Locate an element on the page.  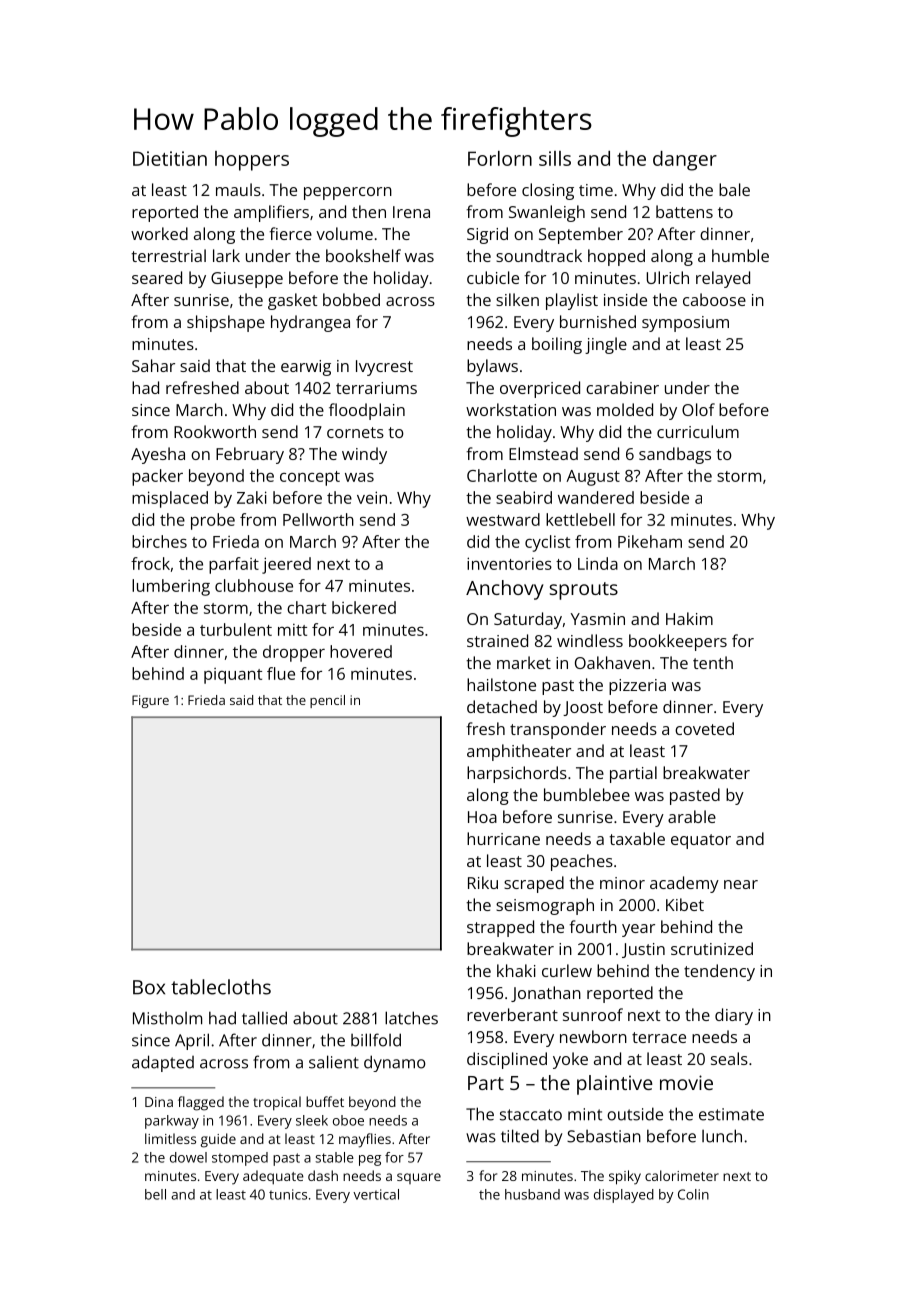
Irena is located at coordinates (411, 212).
